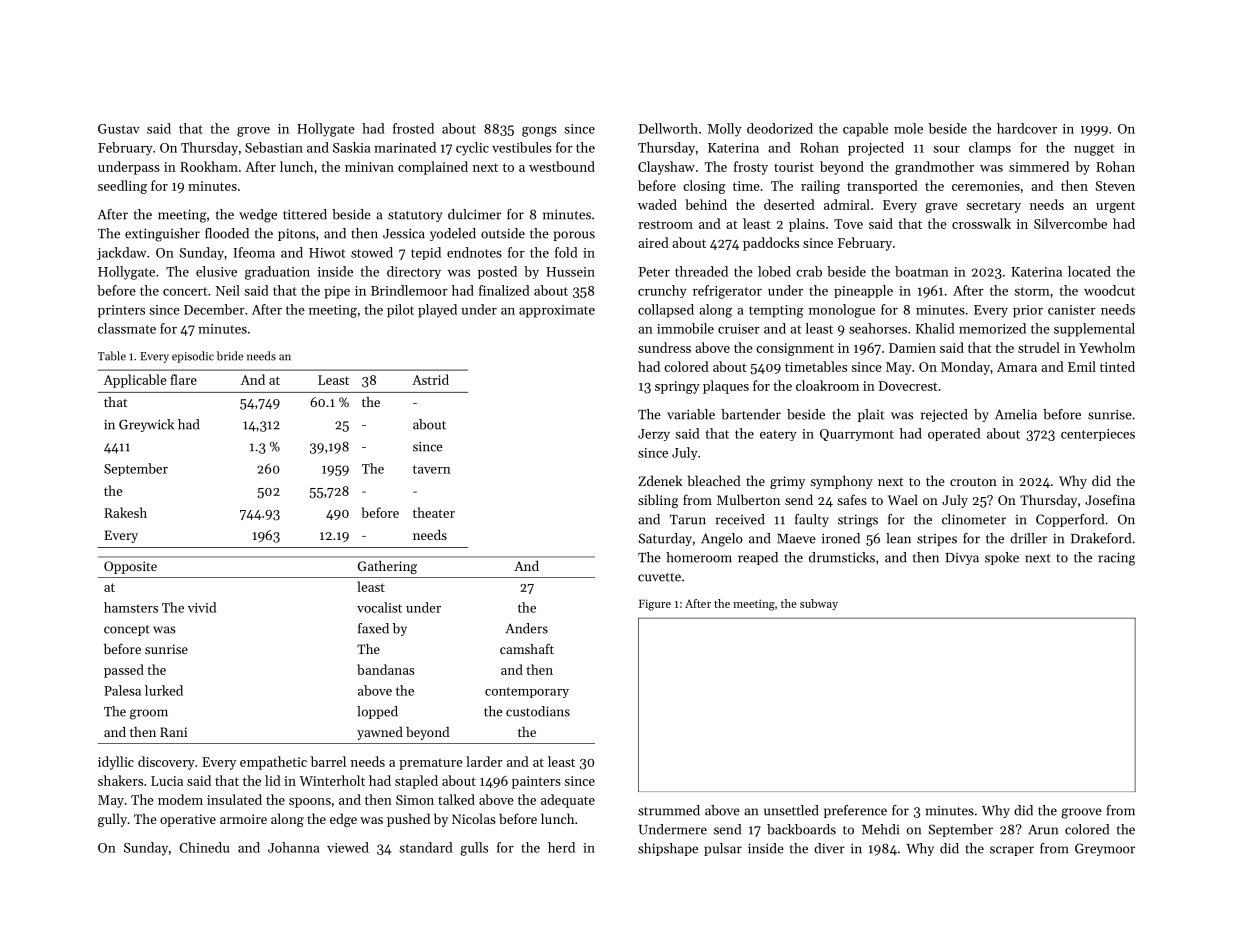 The width and height of the page is (1233, 952). I want to click on Silvercombe, so click(1070, 223).
